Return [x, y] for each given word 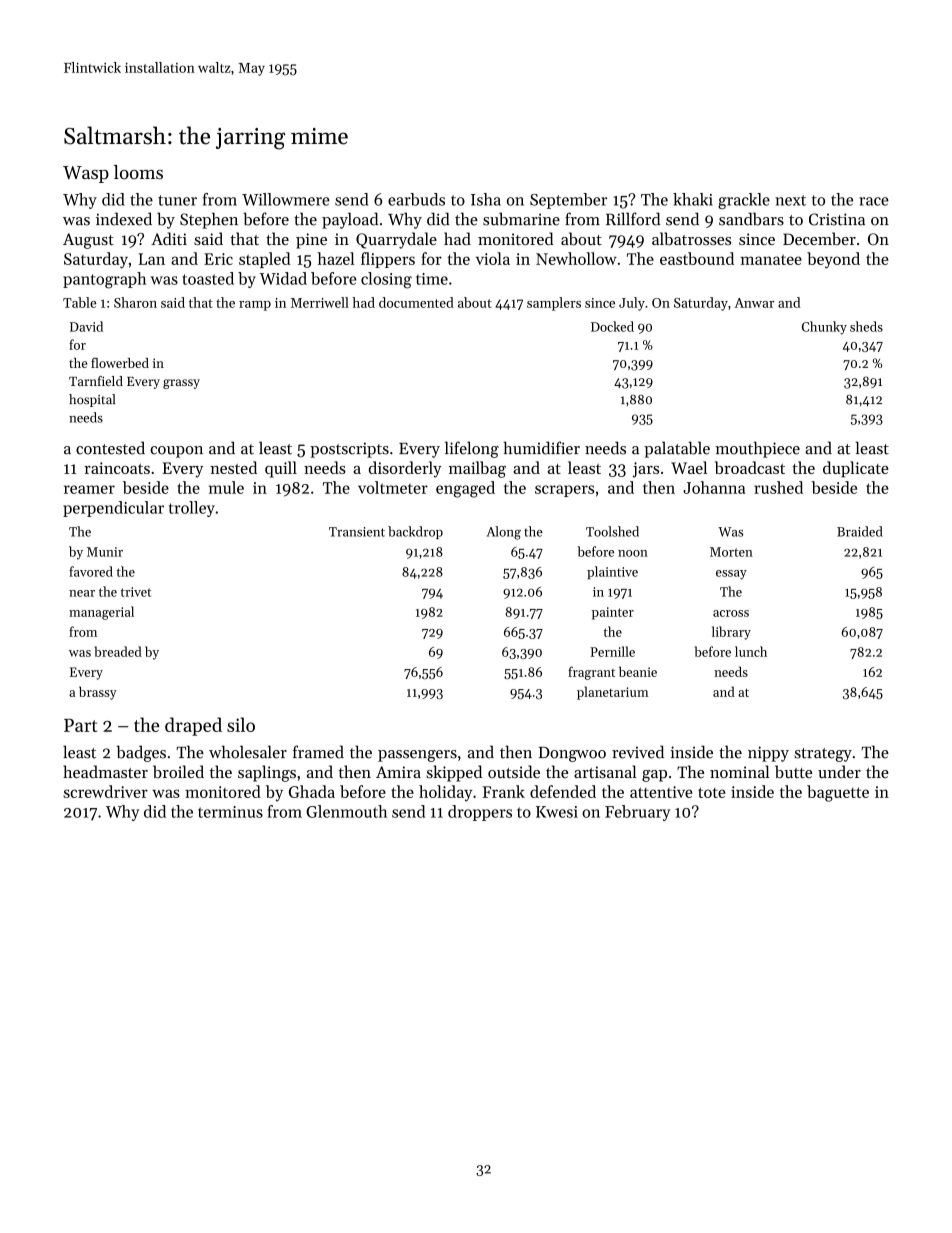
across [731, 613]
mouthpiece [757, 449]
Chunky [824, 328]
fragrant [591, 673]
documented [416, 302]
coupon [176, 452]
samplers [554, 304]
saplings [267, 773]
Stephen [209, 220]
